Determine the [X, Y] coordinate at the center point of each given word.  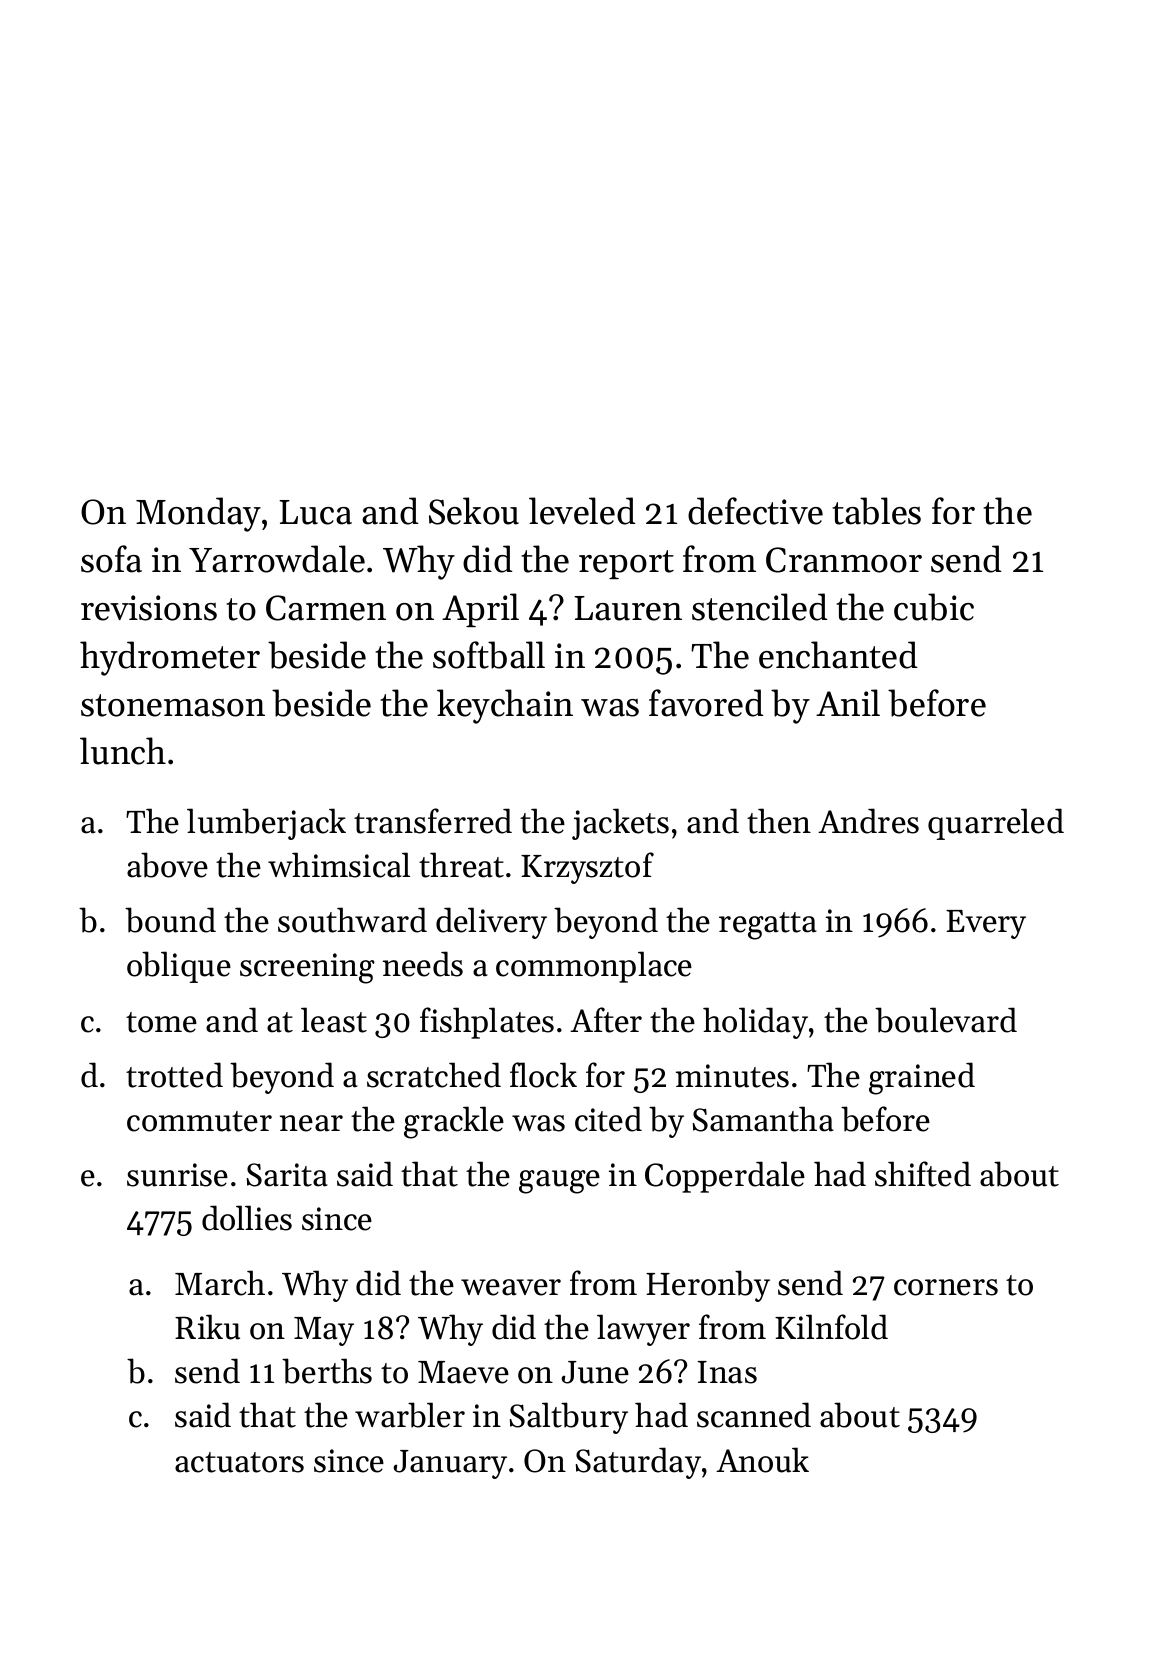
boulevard [946, 1020]
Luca [315, 512]
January [450, 1464]
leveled [582, 511]
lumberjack [266, 824]
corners [946, 1287]
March [220, 1283]
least [334, 1020]
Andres [868, 821]
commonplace [594, 967]
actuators [239, 1462]
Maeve [463, 1372]
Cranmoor [844, 560]
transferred [433, 821]
